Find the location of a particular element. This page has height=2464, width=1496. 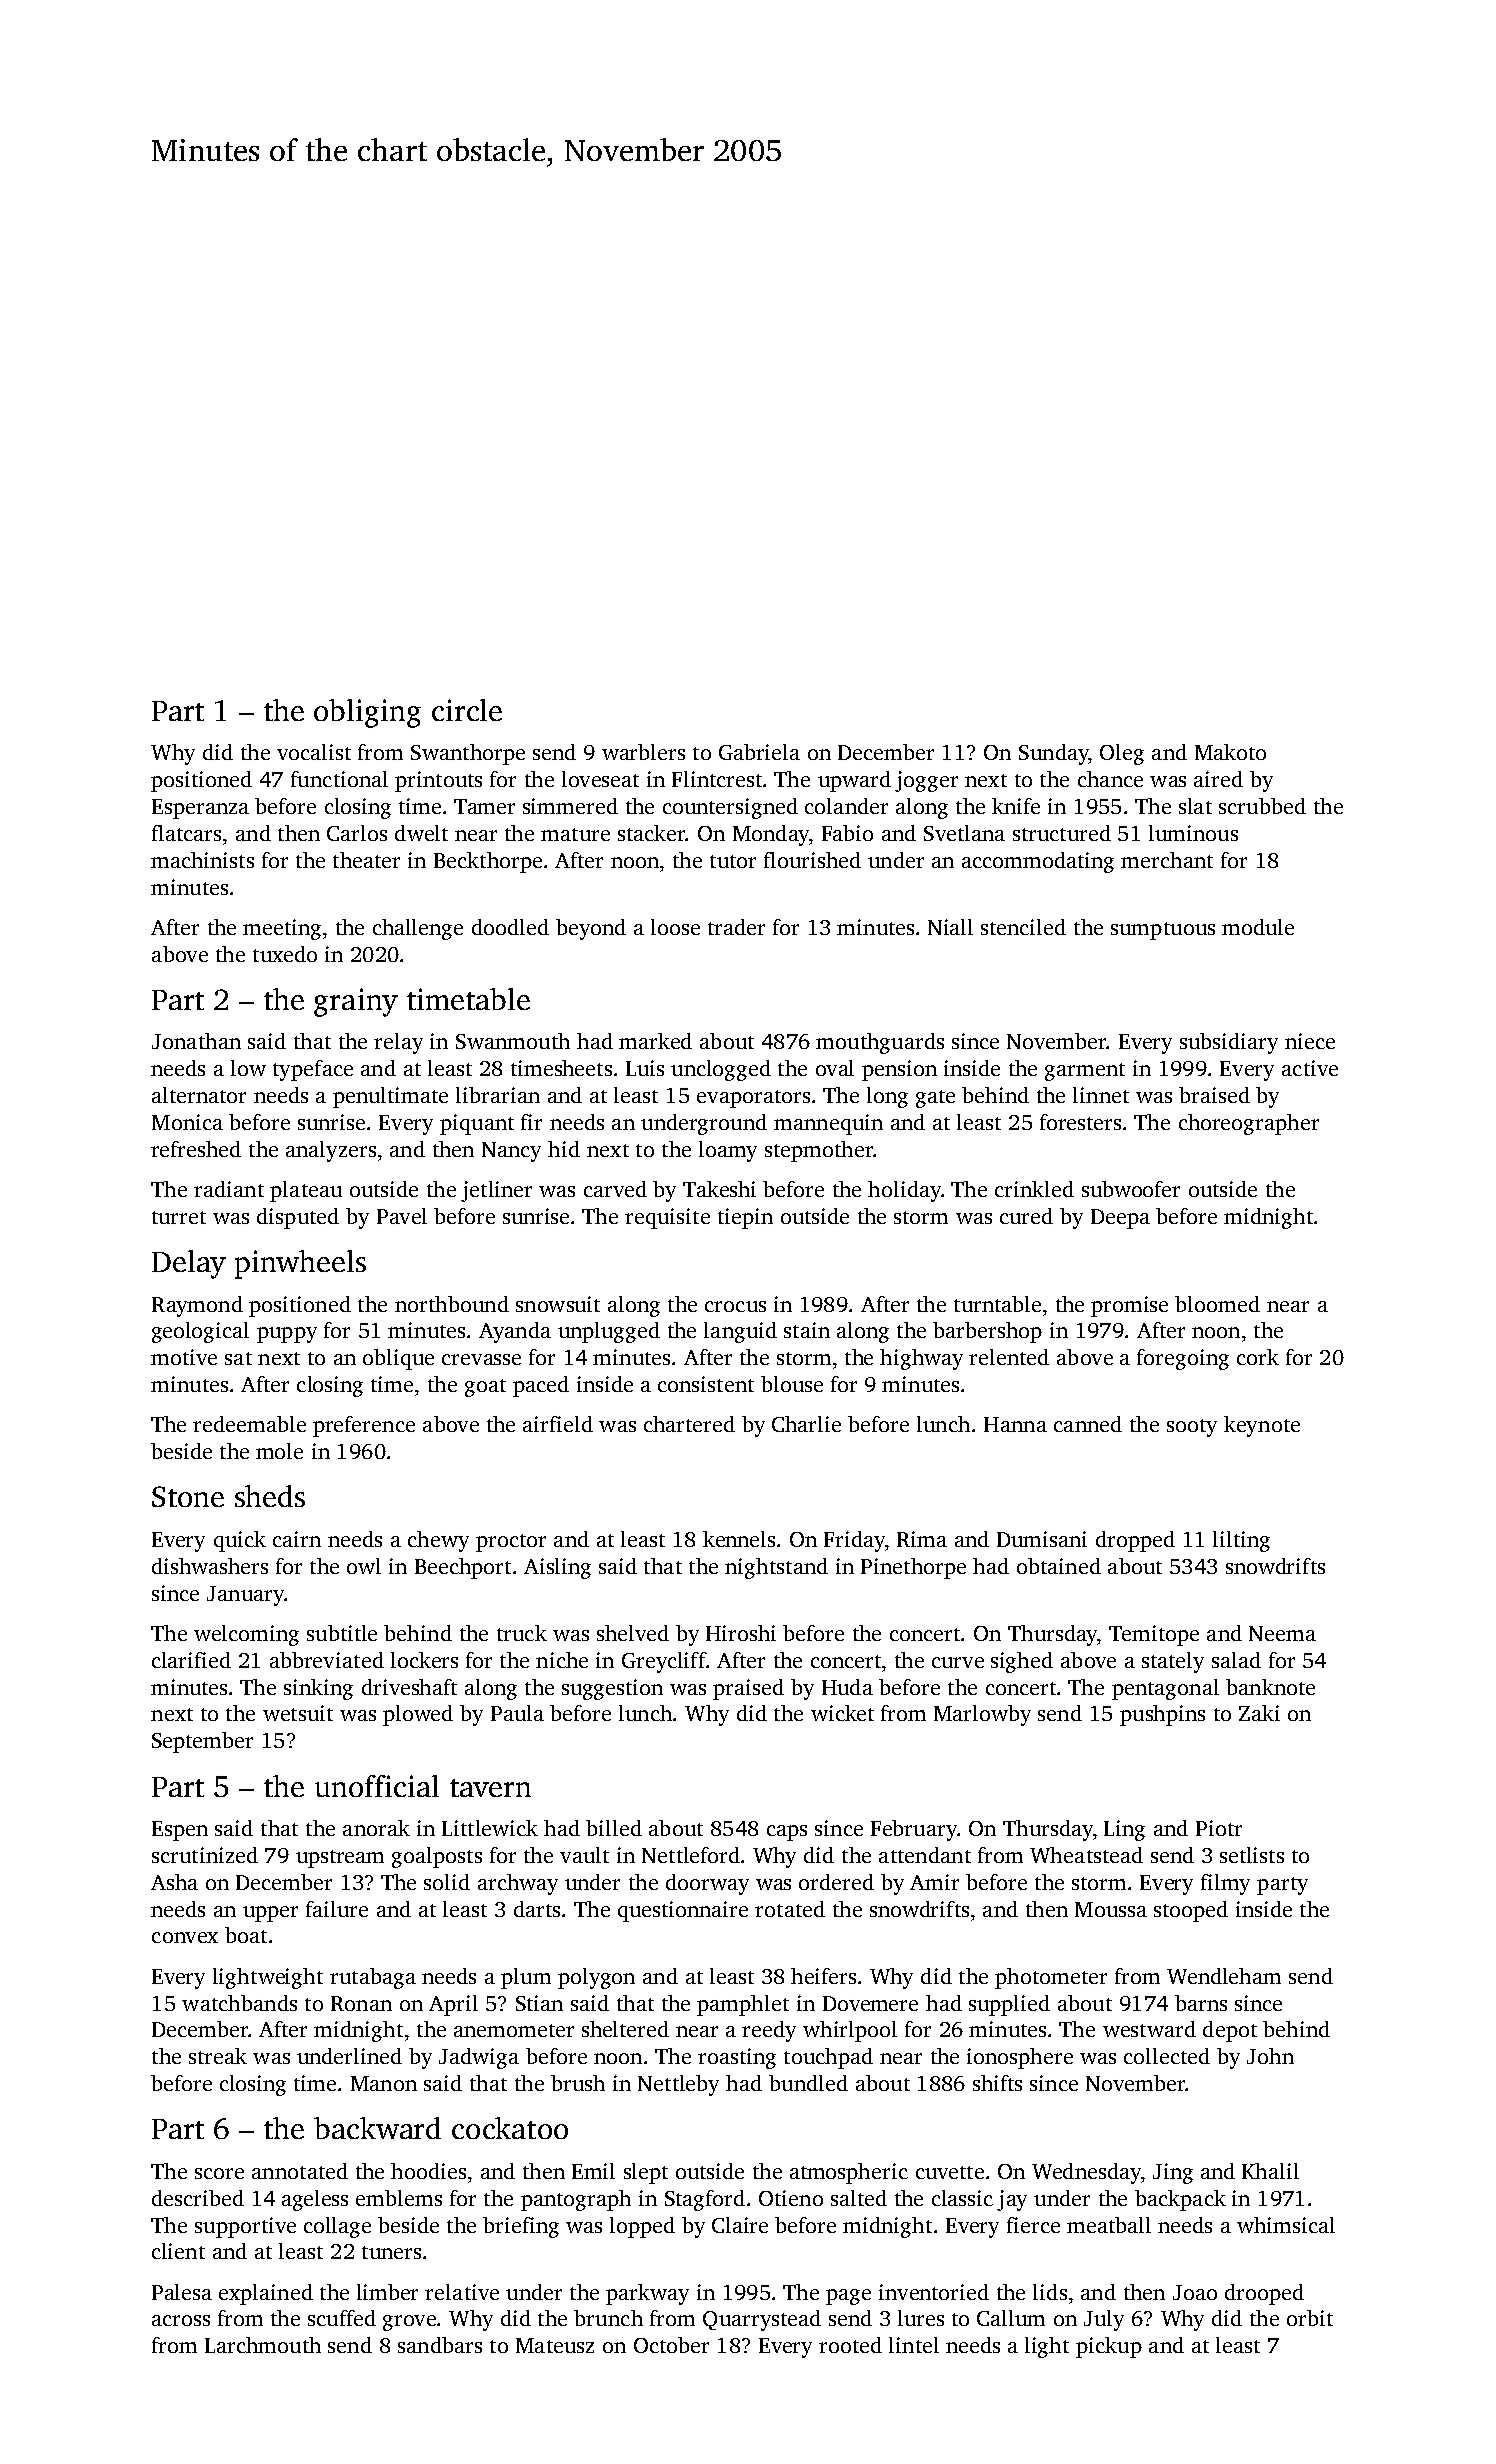

score is located at coordinates (219, 2173).
